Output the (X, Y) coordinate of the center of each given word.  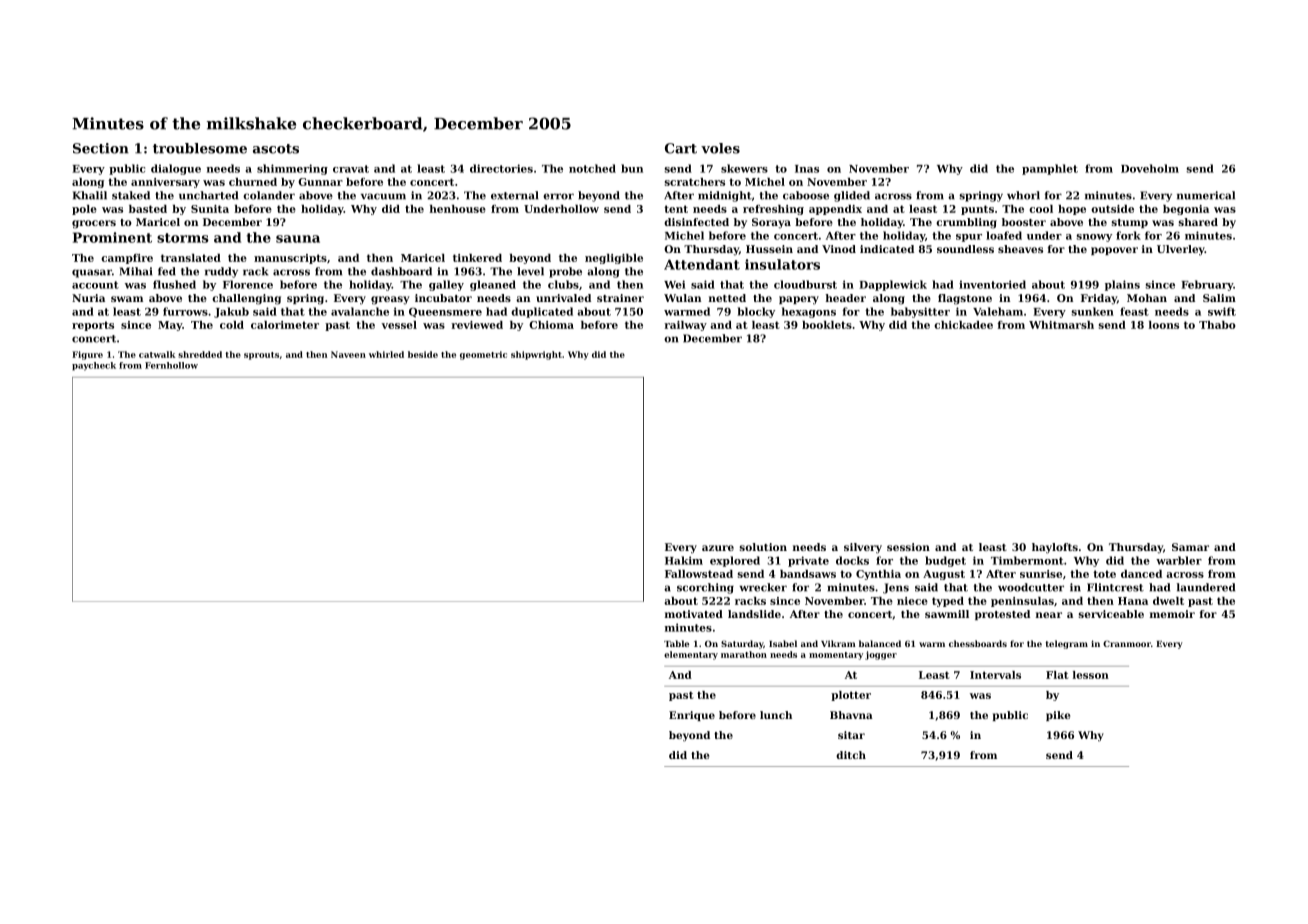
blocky (756, 312)
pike (1058, 716)
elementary (691, 655)
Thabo (1217, 325)
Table (676, 643)
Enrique (692, 716)
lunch (776, 715)
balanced (880, 643)
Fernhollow (171, 365)
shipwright (536, 355)
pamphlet (1050, 169)
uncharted (208, 195)
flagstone (965, 299)
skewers (744, 168)
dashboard (401, 271)
